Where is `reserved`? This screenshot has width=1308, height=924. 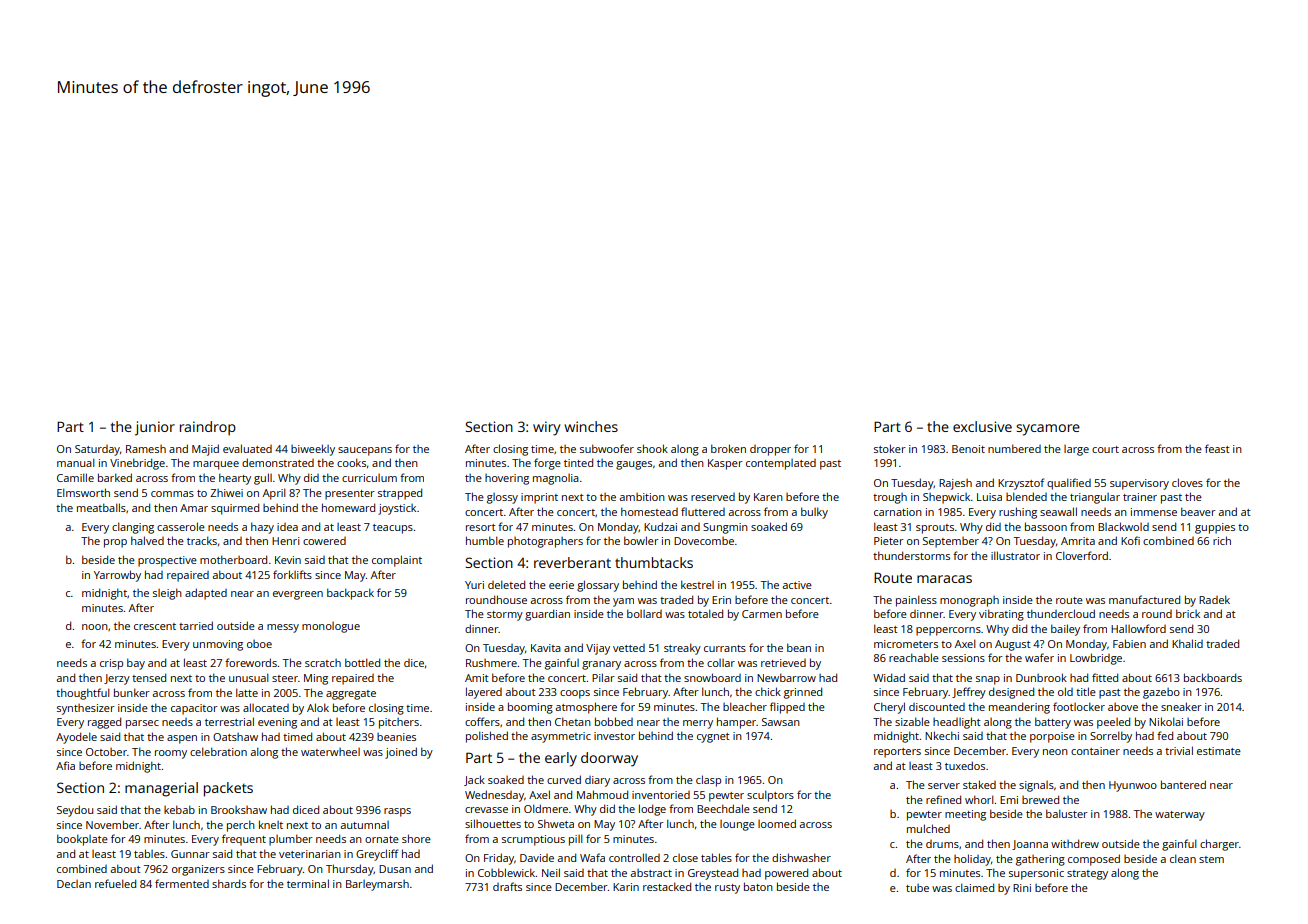
reserved is located at coordinates (713, 497).
